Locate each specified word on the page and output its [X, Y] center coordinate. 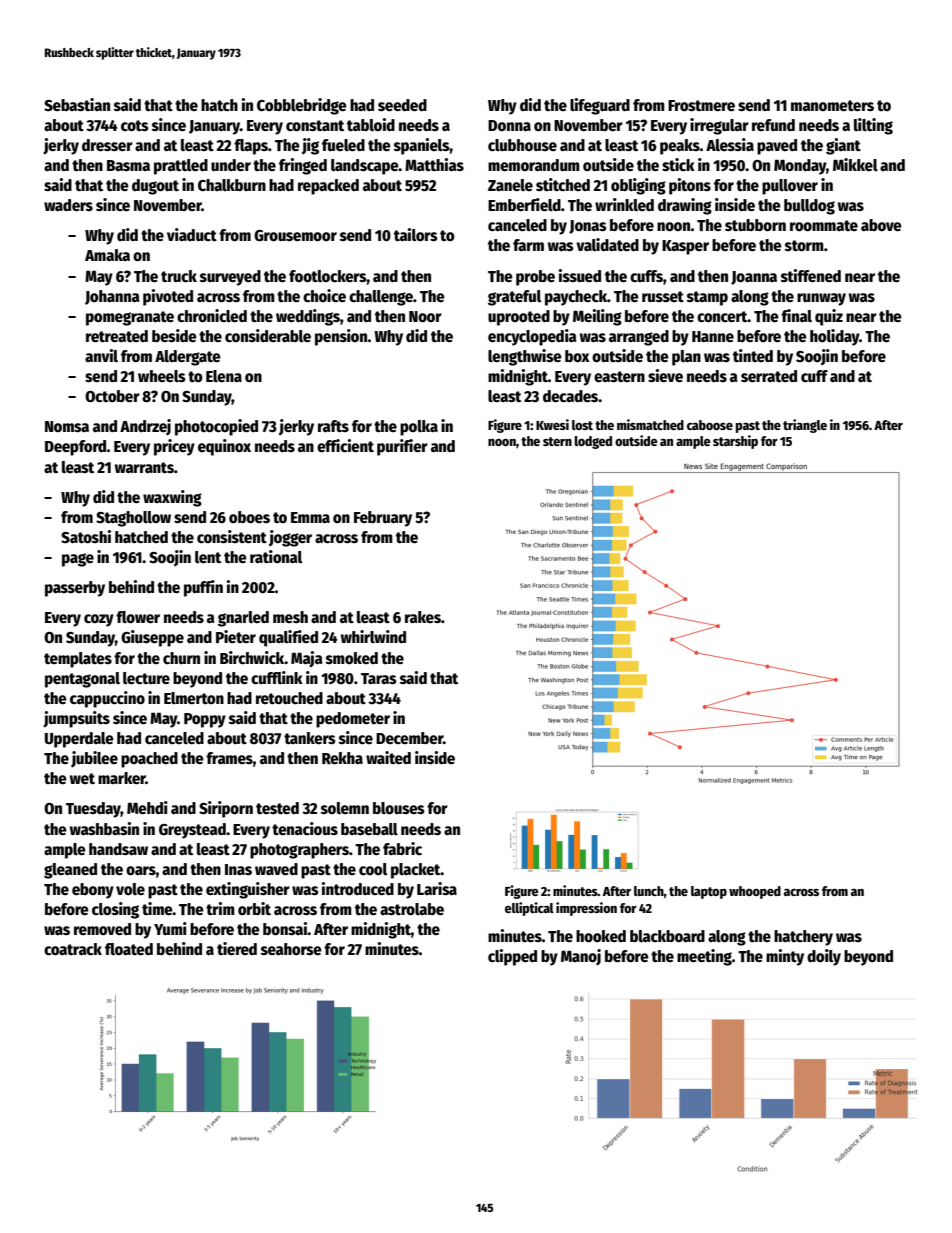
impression [586, 909]
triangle [805, 426]
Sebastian [77, 105]
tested [277, 808]
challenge [381, 298]
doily [824, 957]
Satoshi [86, 537]
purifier [402, 447]
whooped [755, 892]
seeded [402, 105]
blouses [399, 808]
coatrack [73, 949]
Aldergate [188, 358]
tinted [753, 355]
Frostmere [701, 106]
